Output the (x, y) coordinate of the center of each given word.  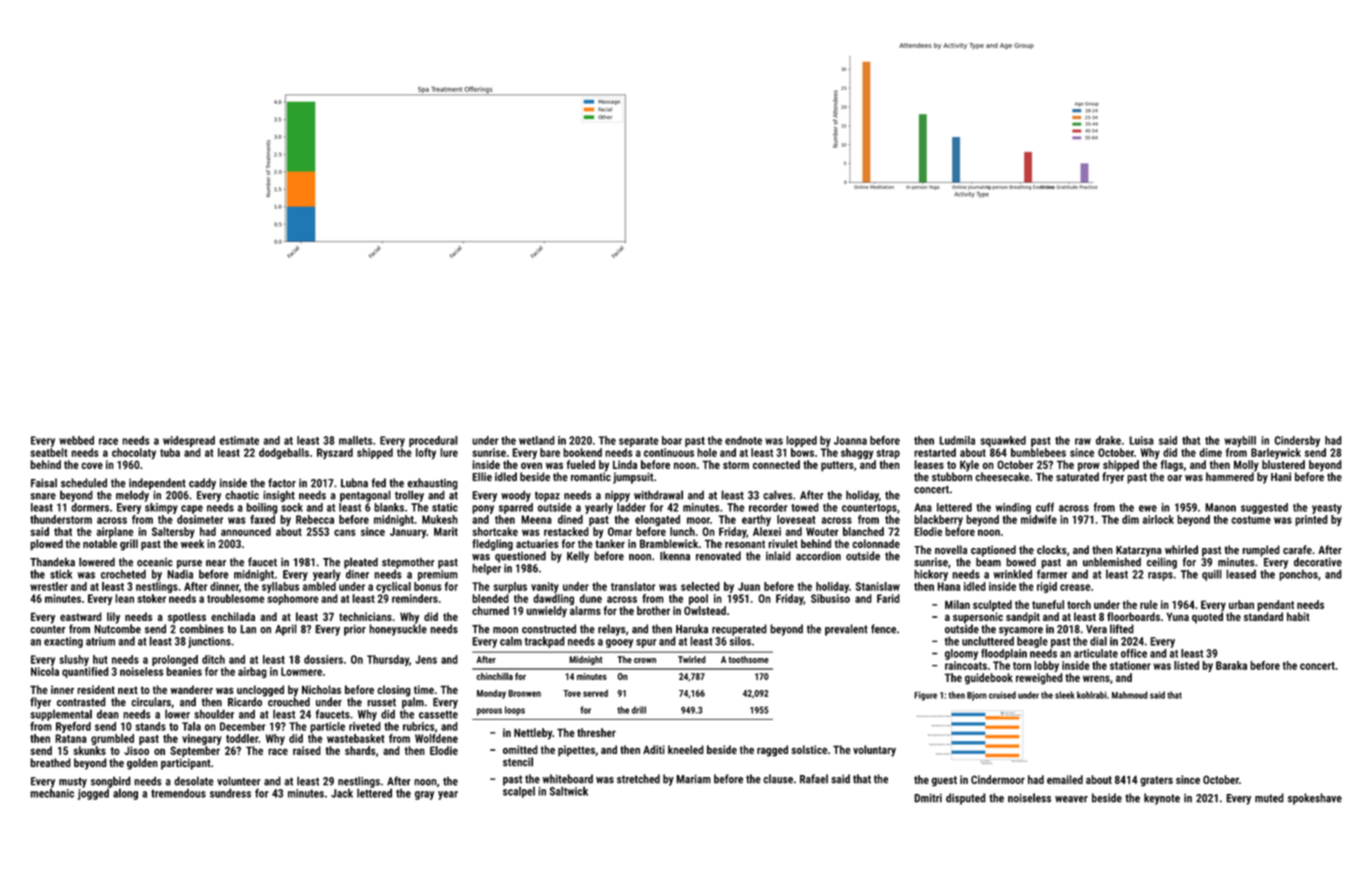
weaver (1071, 799)
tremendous (178, 793)
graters (1156, 781)
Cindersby (1297, 441)
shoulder (214, 714)
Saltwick (569, 791)
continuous (669, 452)
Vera (1096, 629)
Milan (957, 604)
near (216, 563)
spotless (187, 617)
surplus (510, 587)
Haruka (692, 629)
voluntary (874, 751)
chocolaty (134, 453)
